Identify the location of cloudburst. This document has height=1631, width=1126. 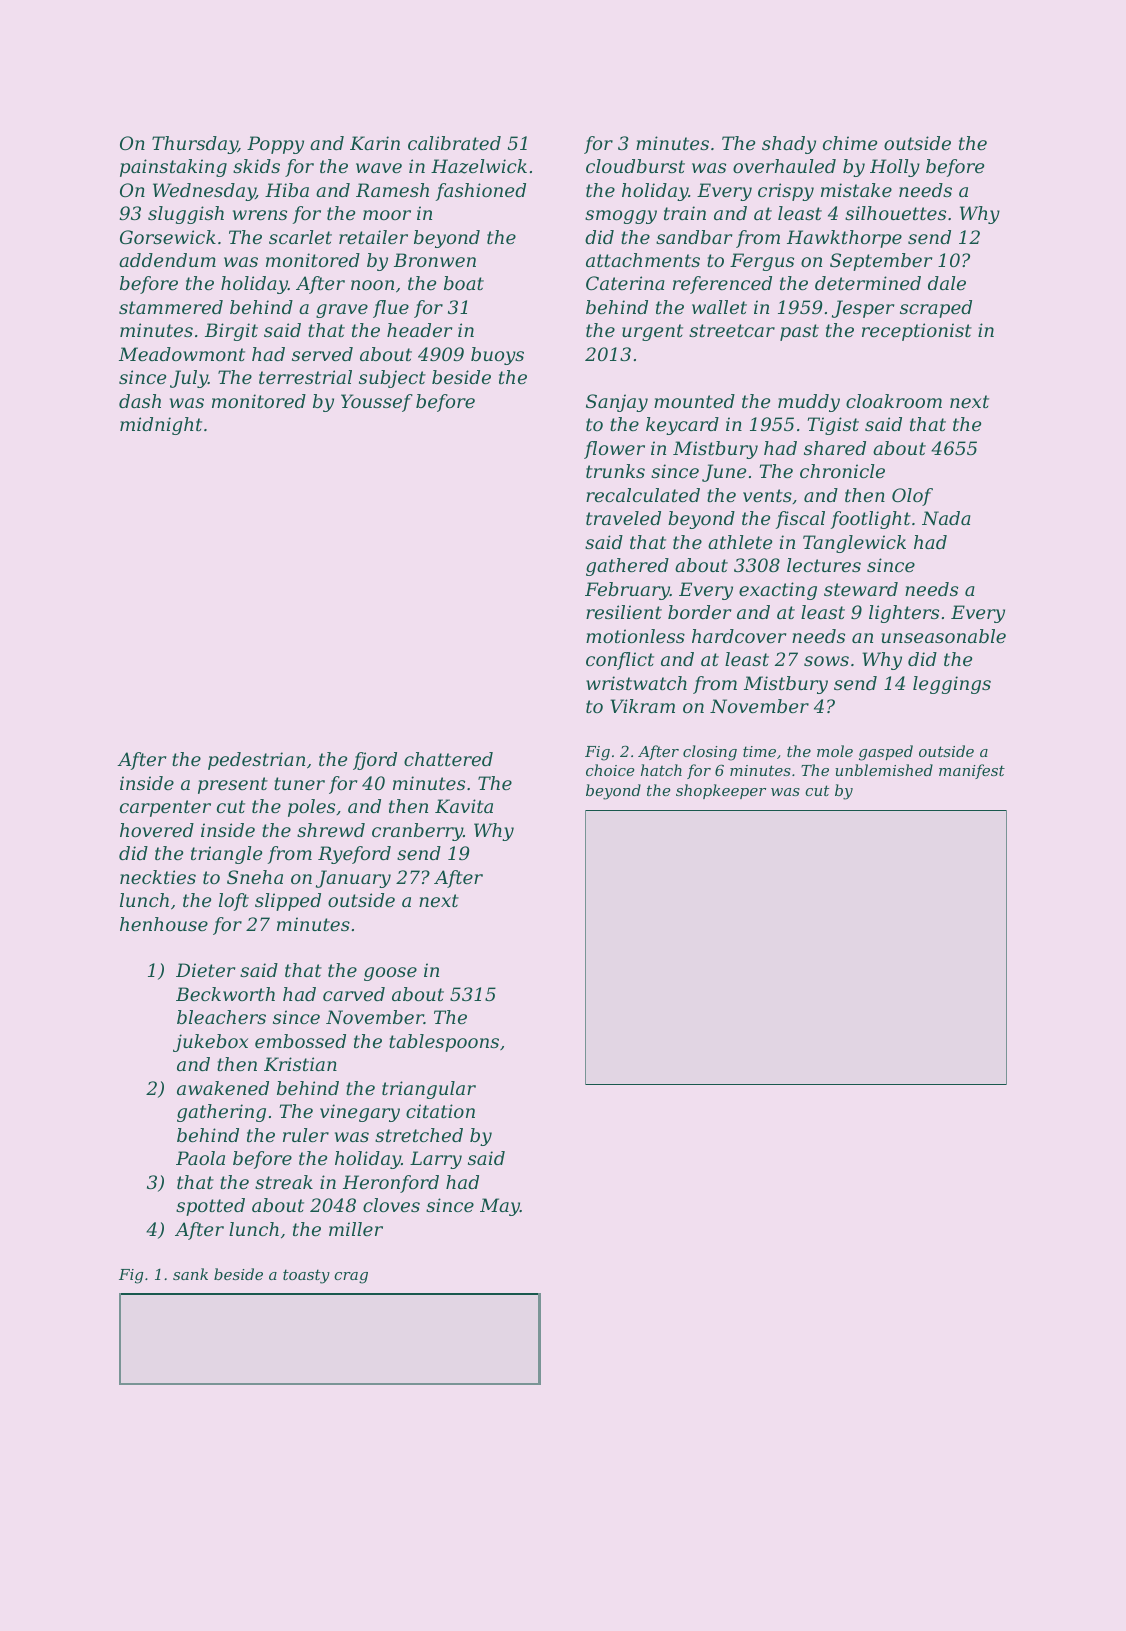
(635, 166).
